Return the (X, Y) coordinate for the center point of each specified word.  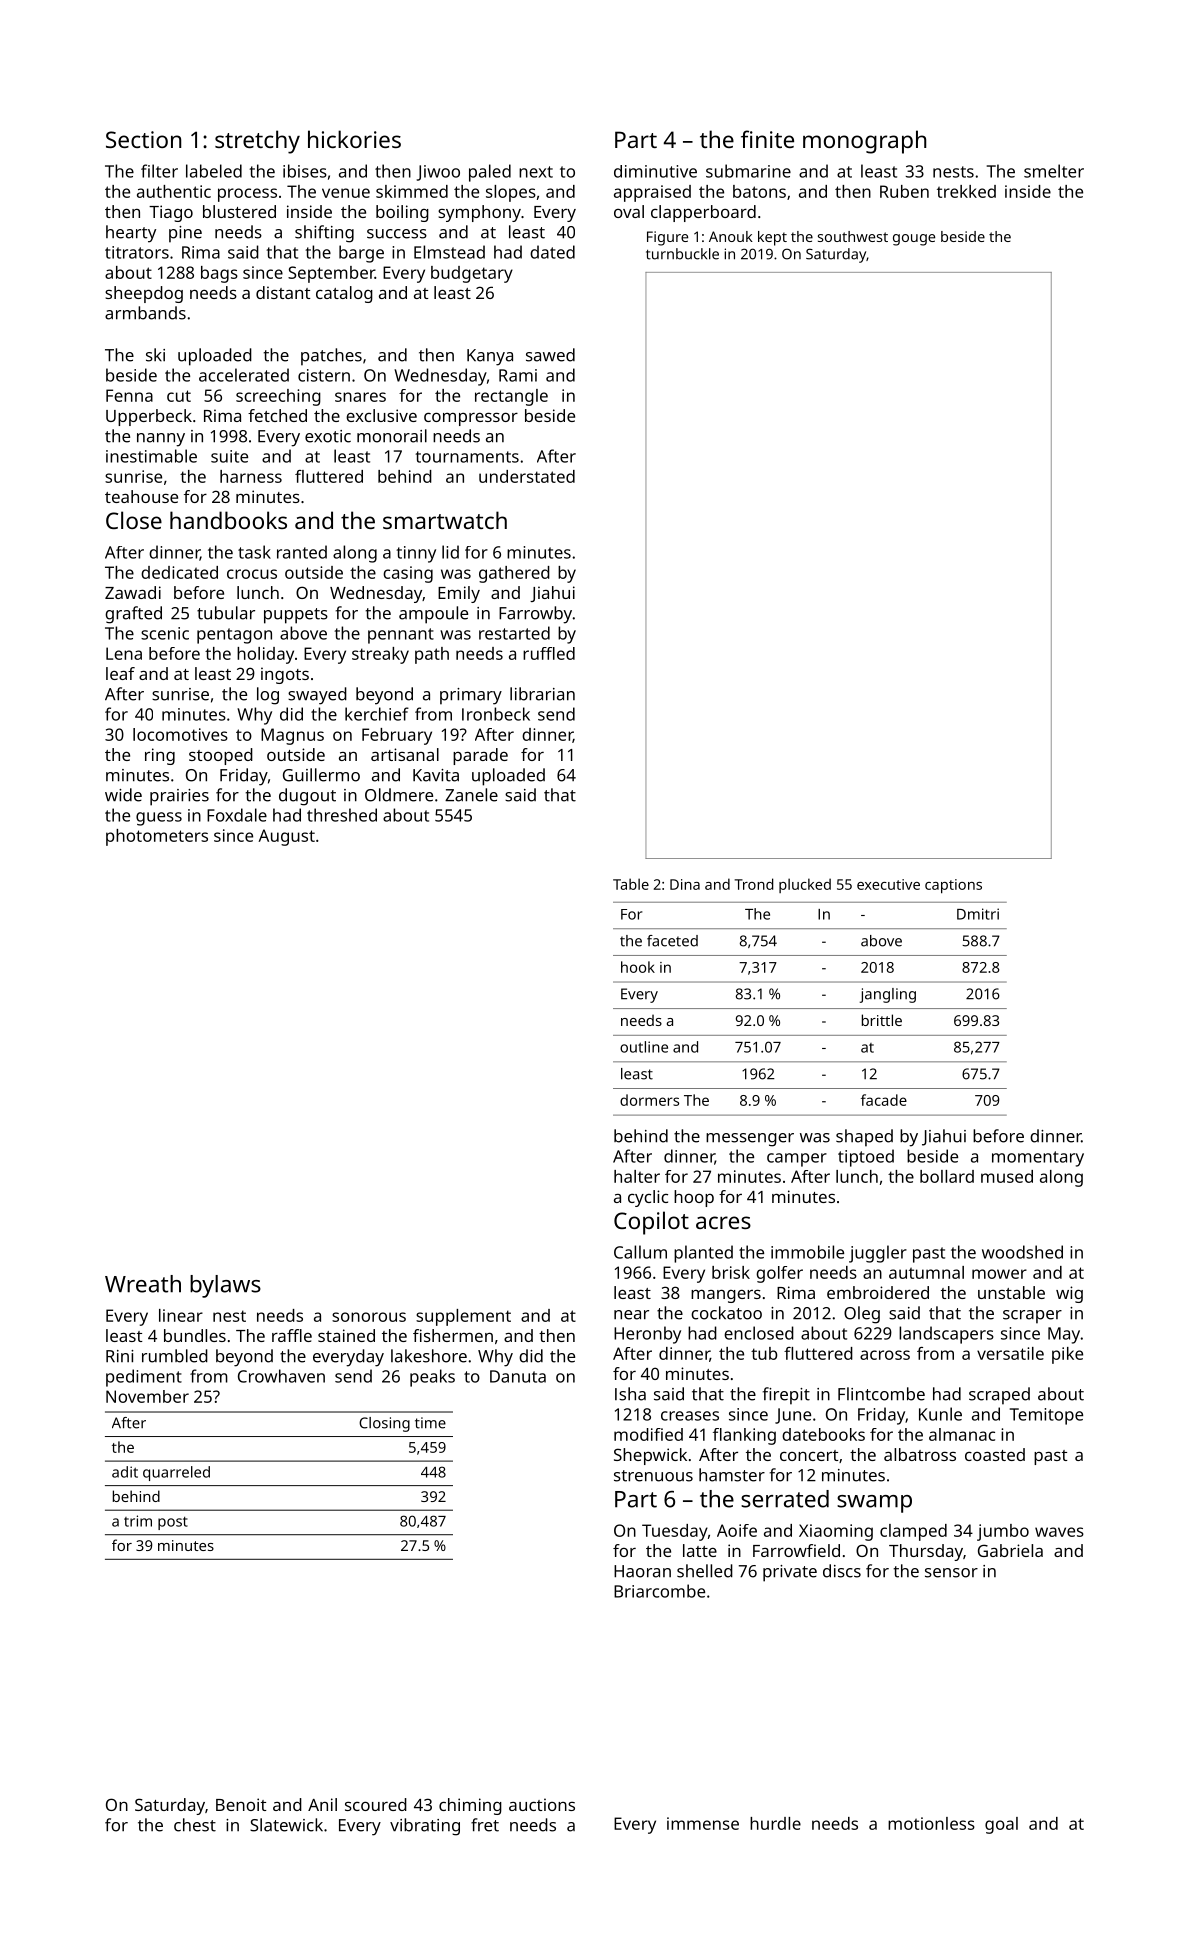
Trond (754, 884)
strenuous (653, 1476)
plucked (805, 885)
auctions (542, 1804)
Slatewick (286, 1825)
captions (953, 886)
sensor (951, 1573)
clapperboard (703, 213)
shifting (324, 234)
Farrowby (535, 615)
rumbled (175, 1356)
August (286, 837)
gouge (914, 240)
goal (1001, 1825)
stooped (221, 756)
